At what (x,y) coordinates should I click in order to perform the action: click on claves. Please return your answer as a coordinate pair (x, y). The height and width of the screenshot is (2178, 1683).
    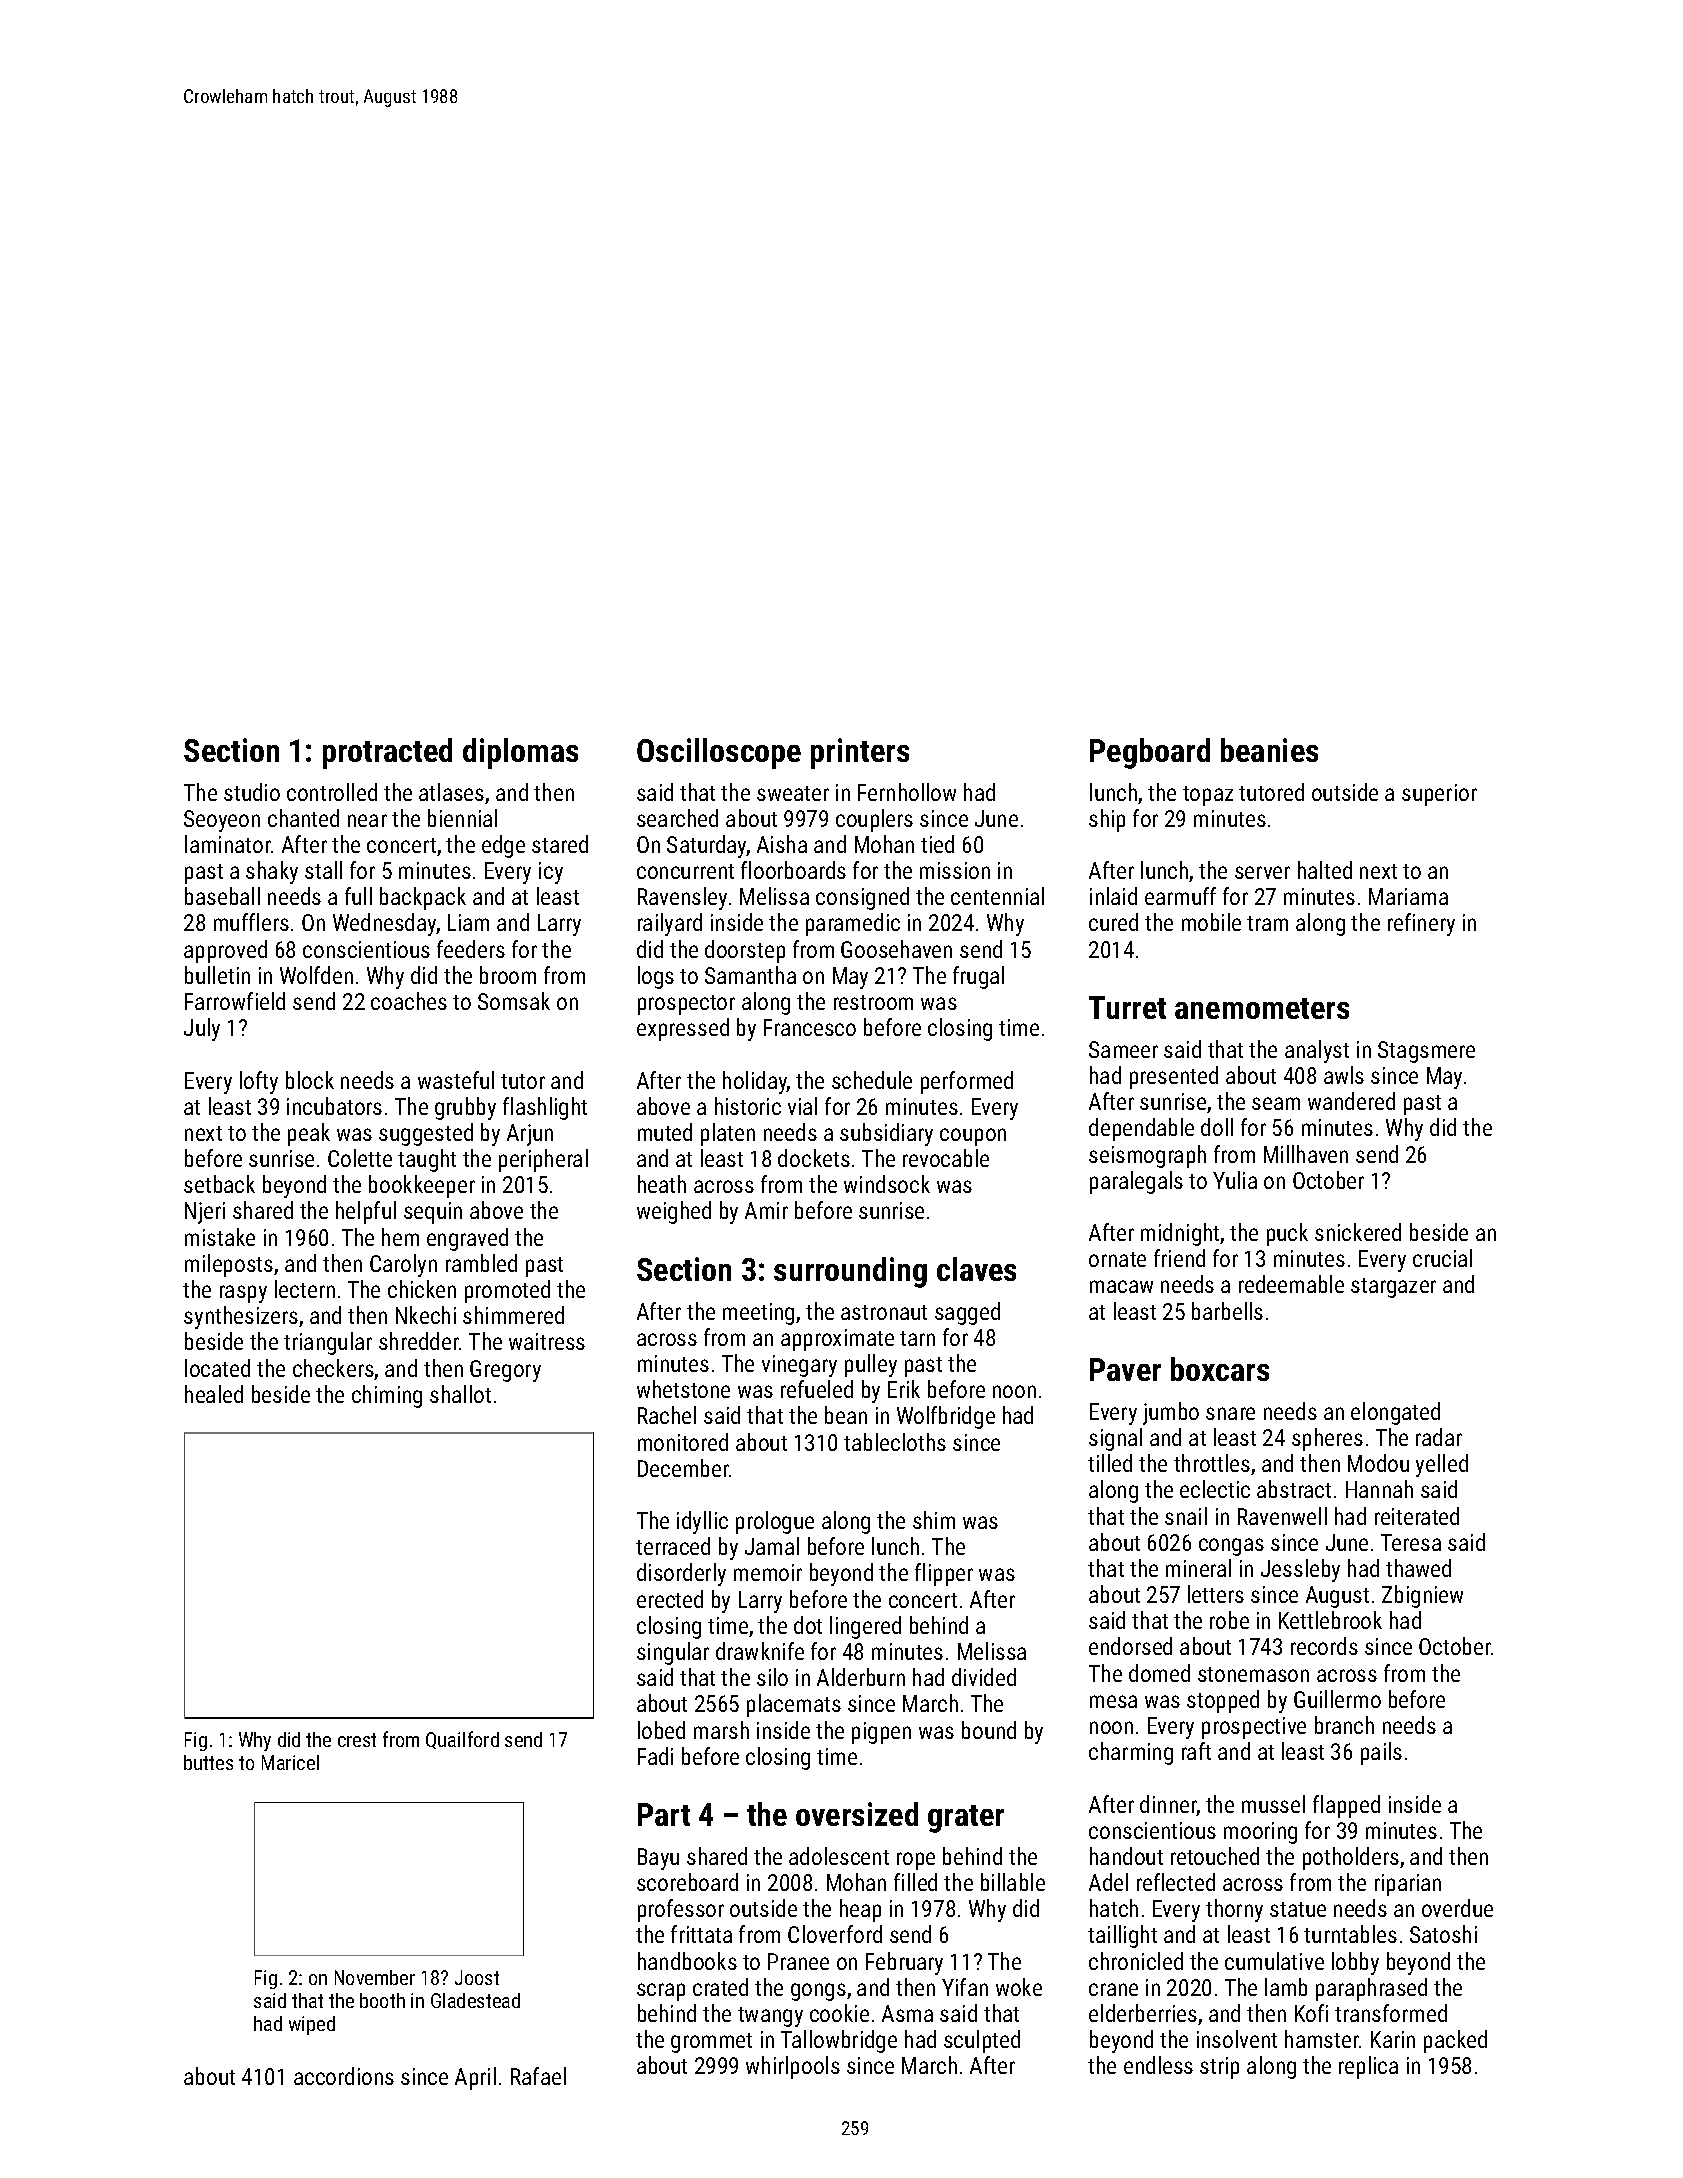
    Looking at the image, I should click on (976, 1269).
